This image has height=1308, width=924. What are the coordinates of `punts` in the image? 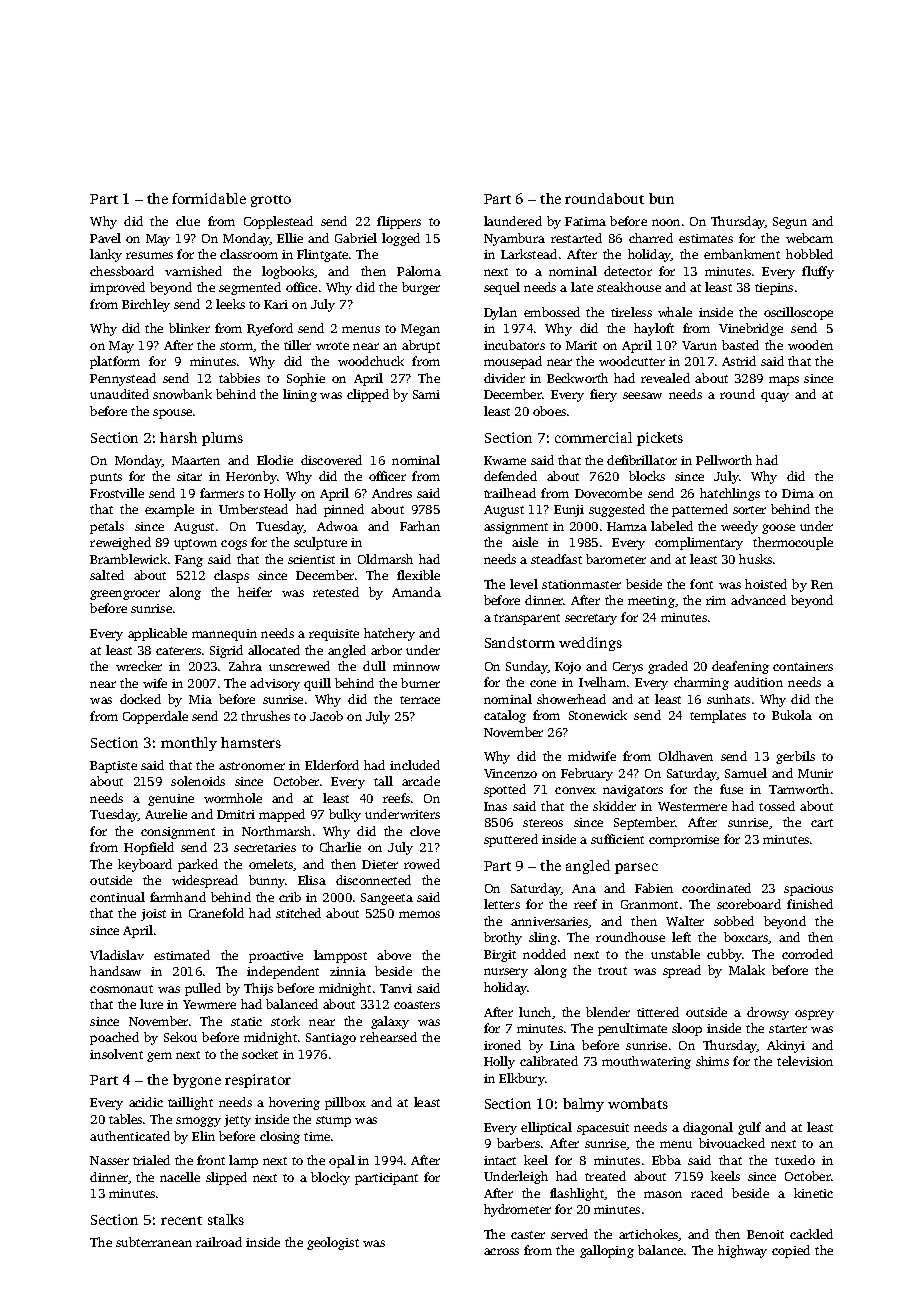 It's located at (106, 478).
